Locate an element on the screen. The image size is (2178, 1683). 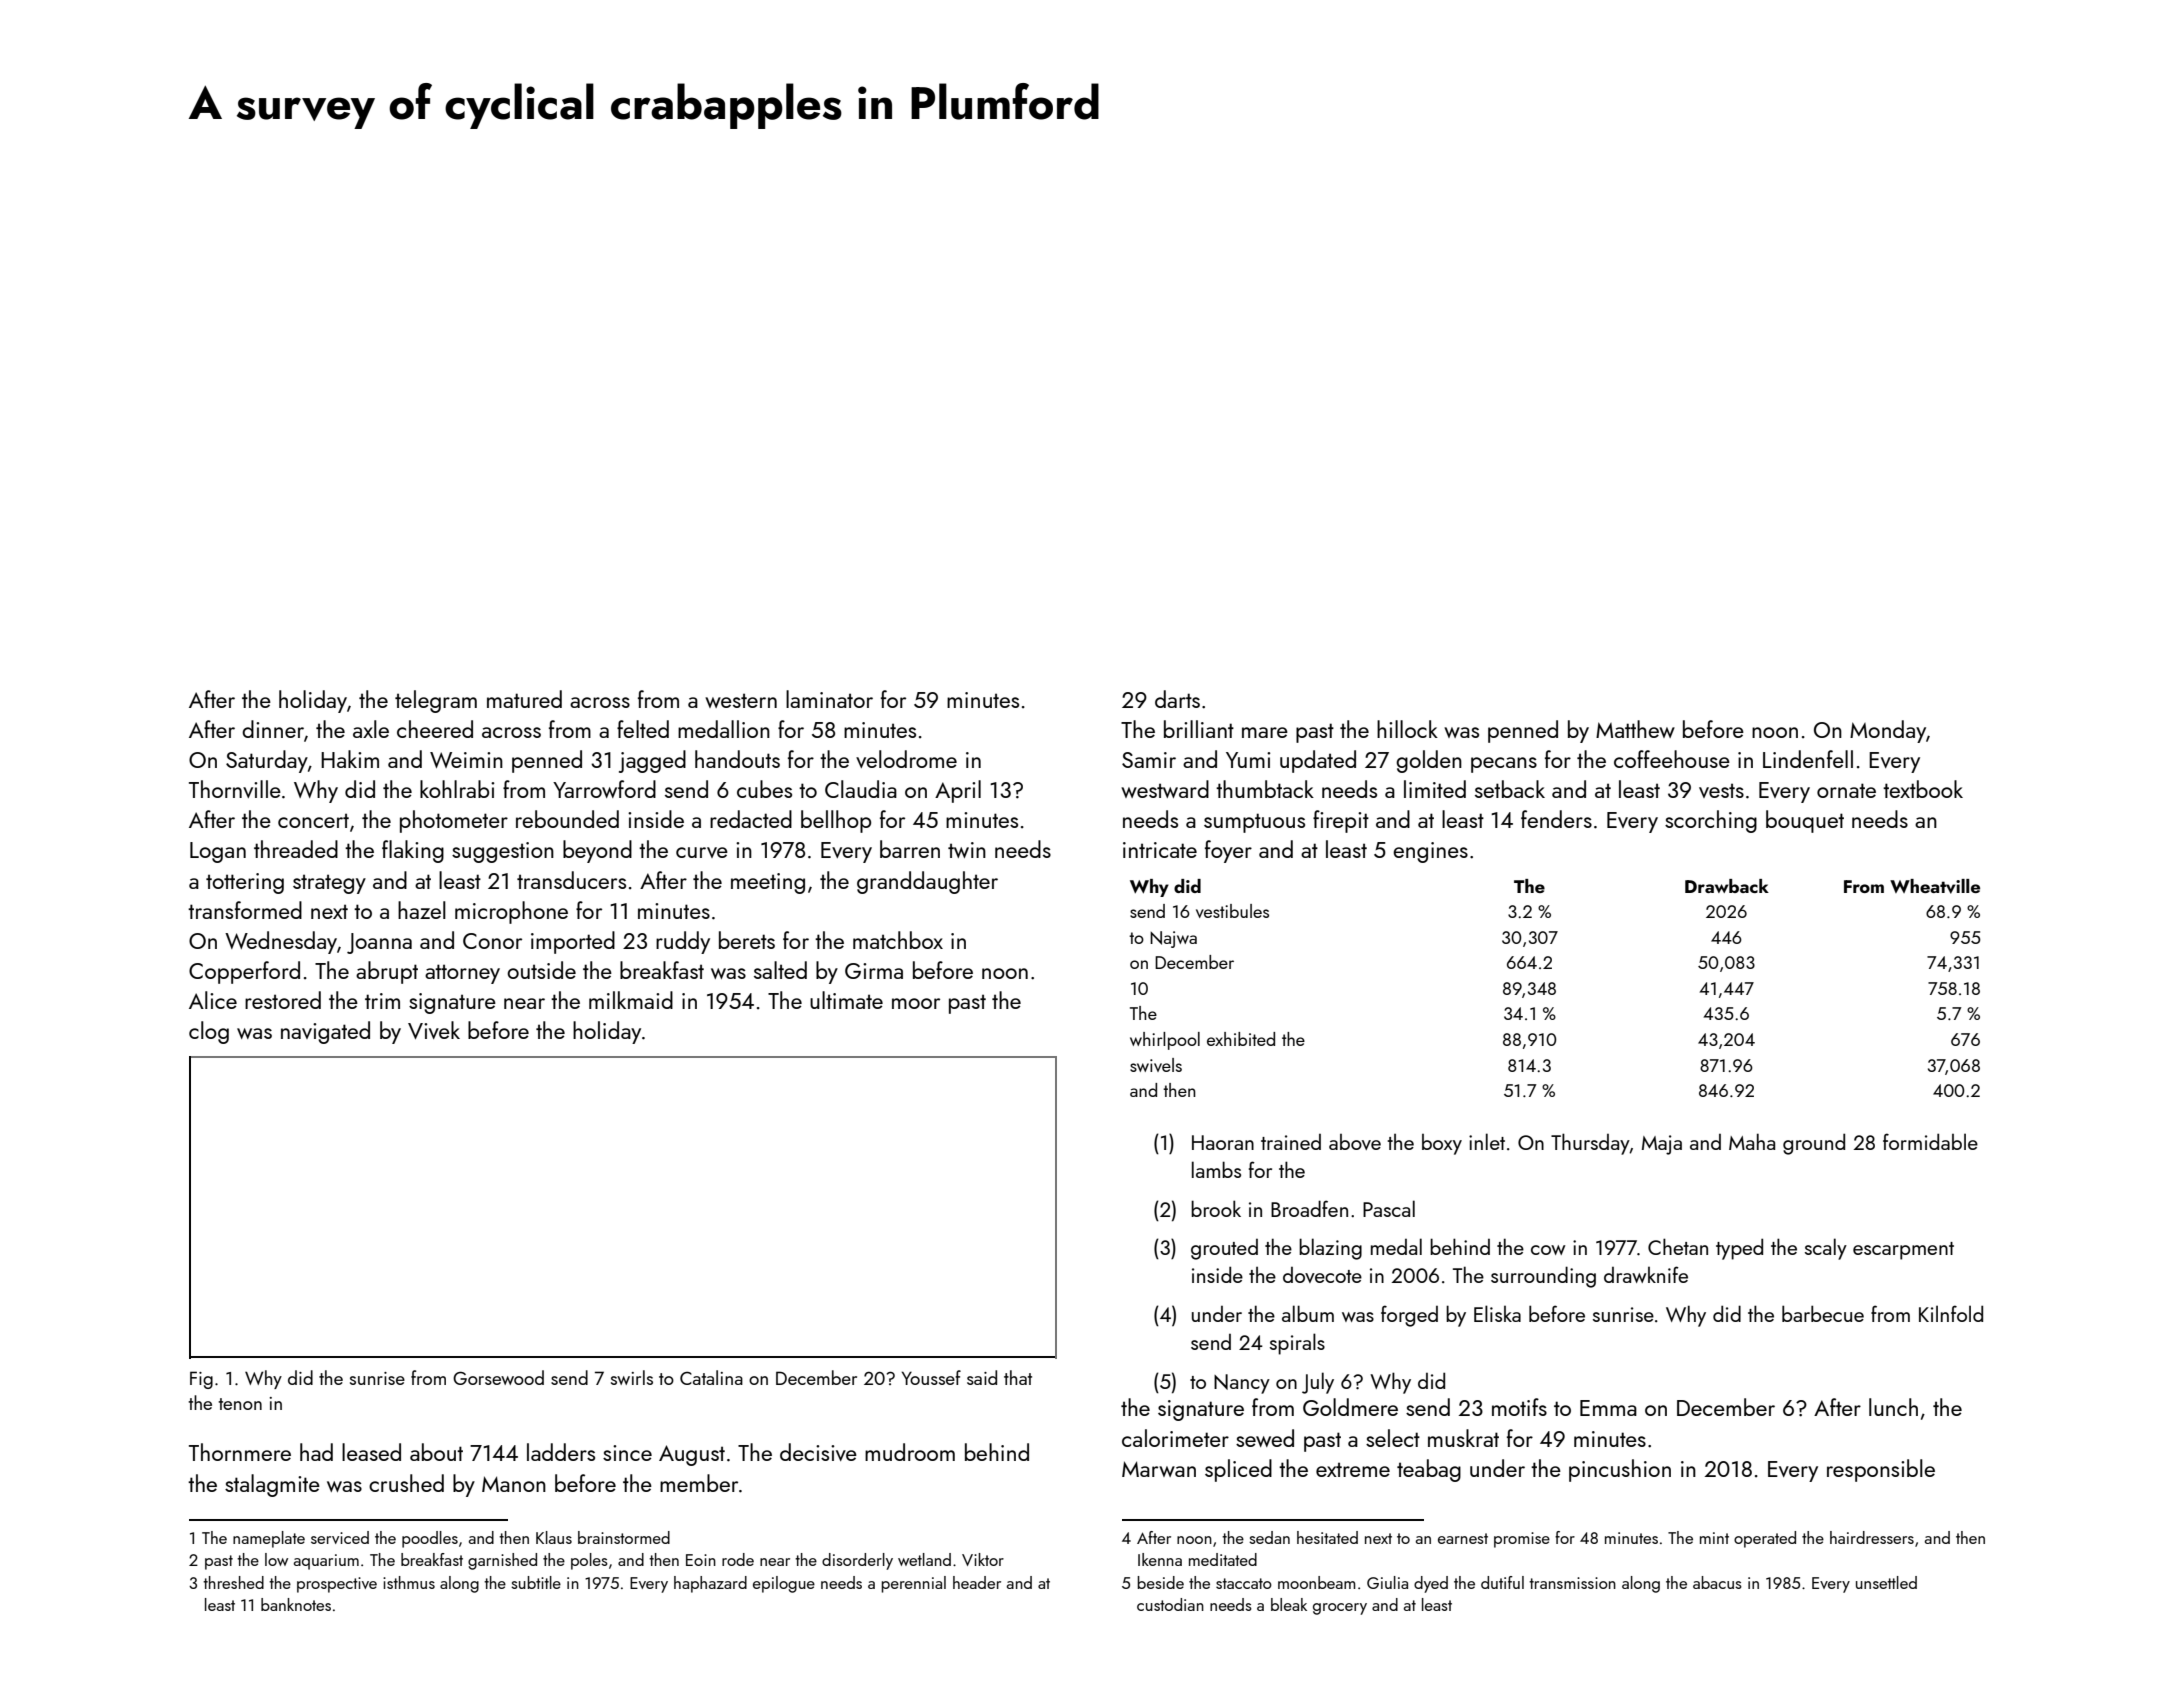
Wheatville is located at coordinates (1935, 886).
